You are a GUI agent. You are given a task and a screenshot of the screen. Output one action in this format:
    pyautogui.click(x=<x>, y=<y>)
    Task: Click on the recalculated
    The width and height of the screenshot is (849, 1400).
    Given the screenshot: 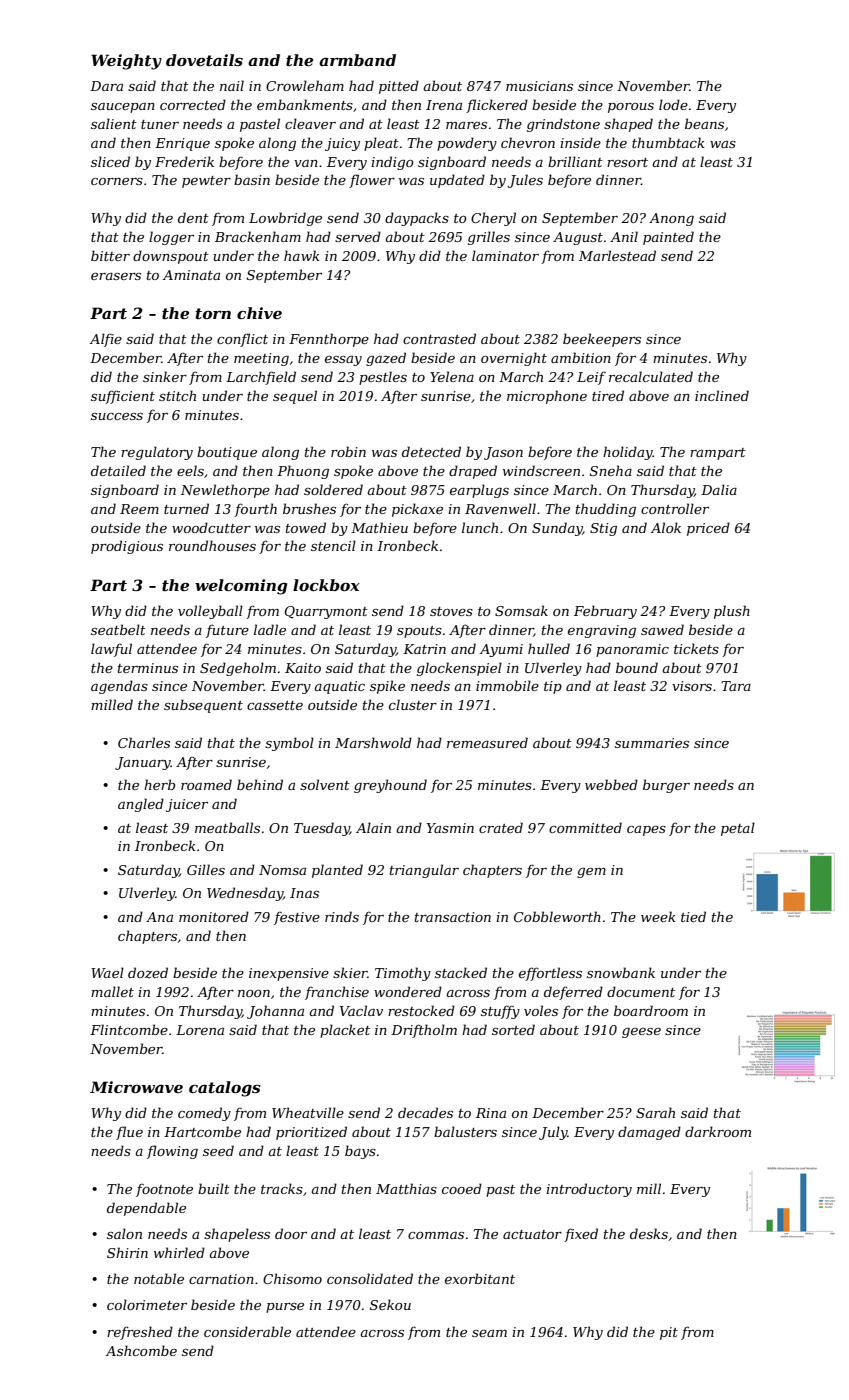 What is the action you would take?
    pyautogui.click(x=651, y=376)
